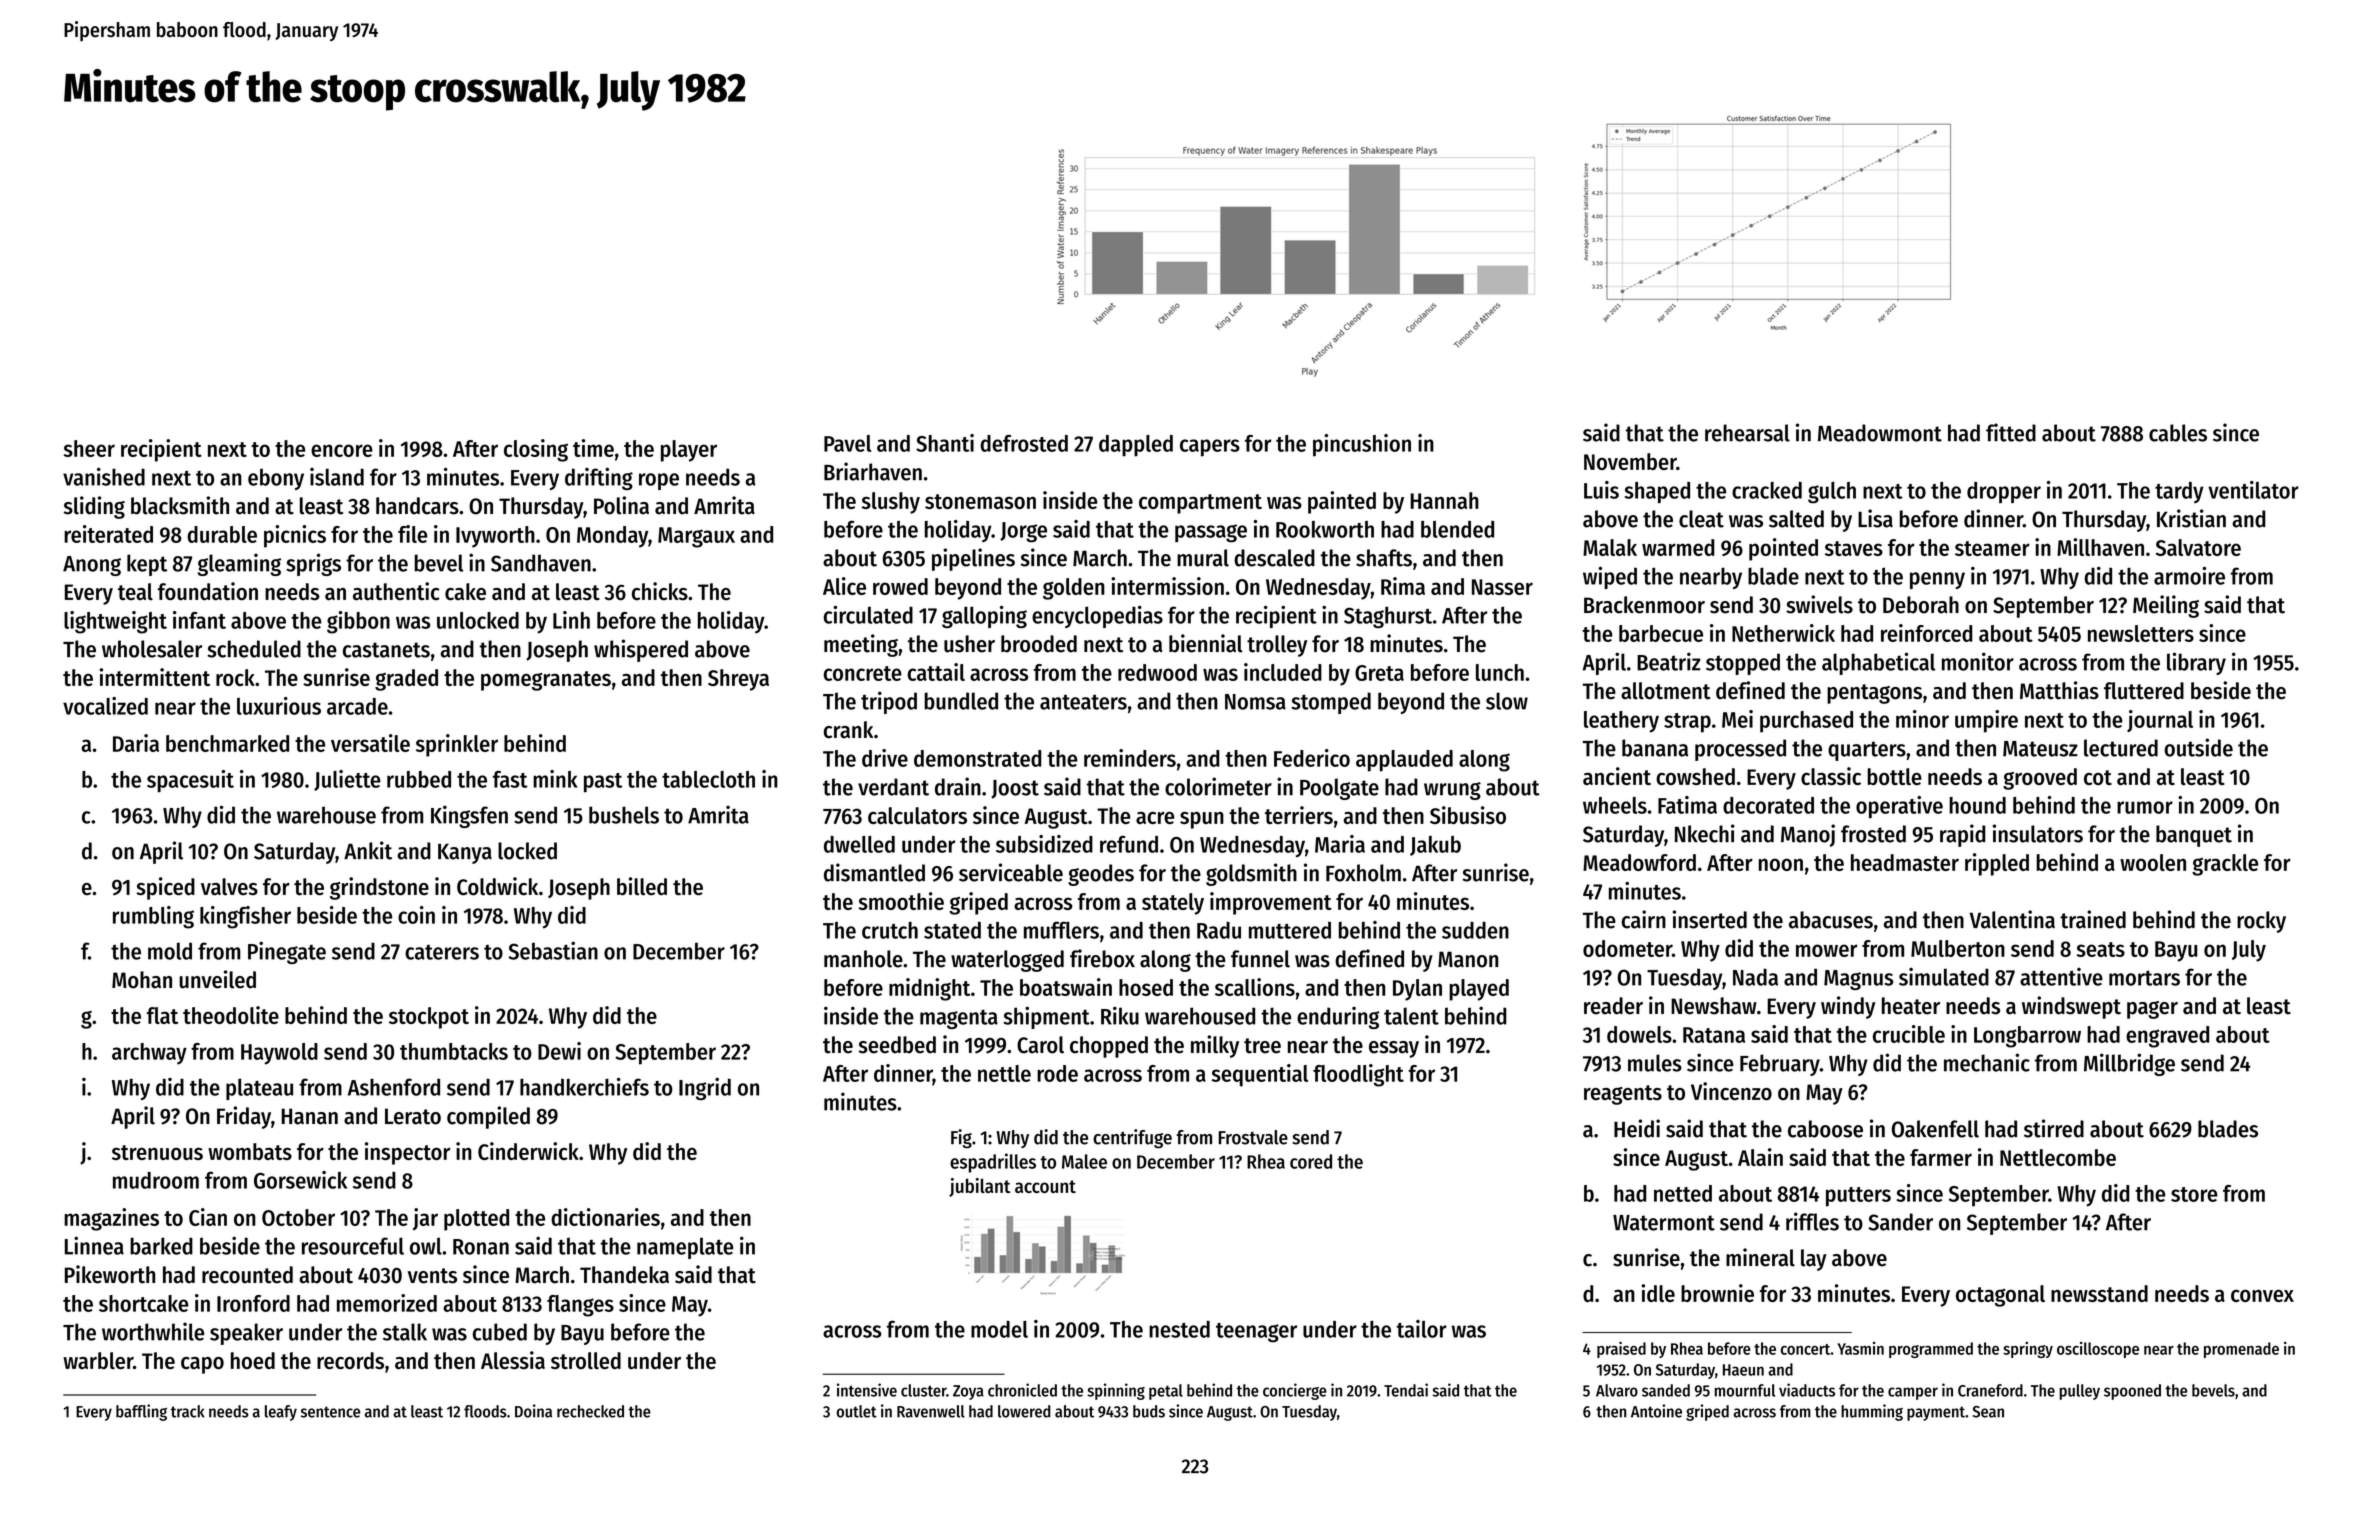  What do you see at coordinates (621, 505) in the image?
I see `Polina` at bounding box center [621, 505].
